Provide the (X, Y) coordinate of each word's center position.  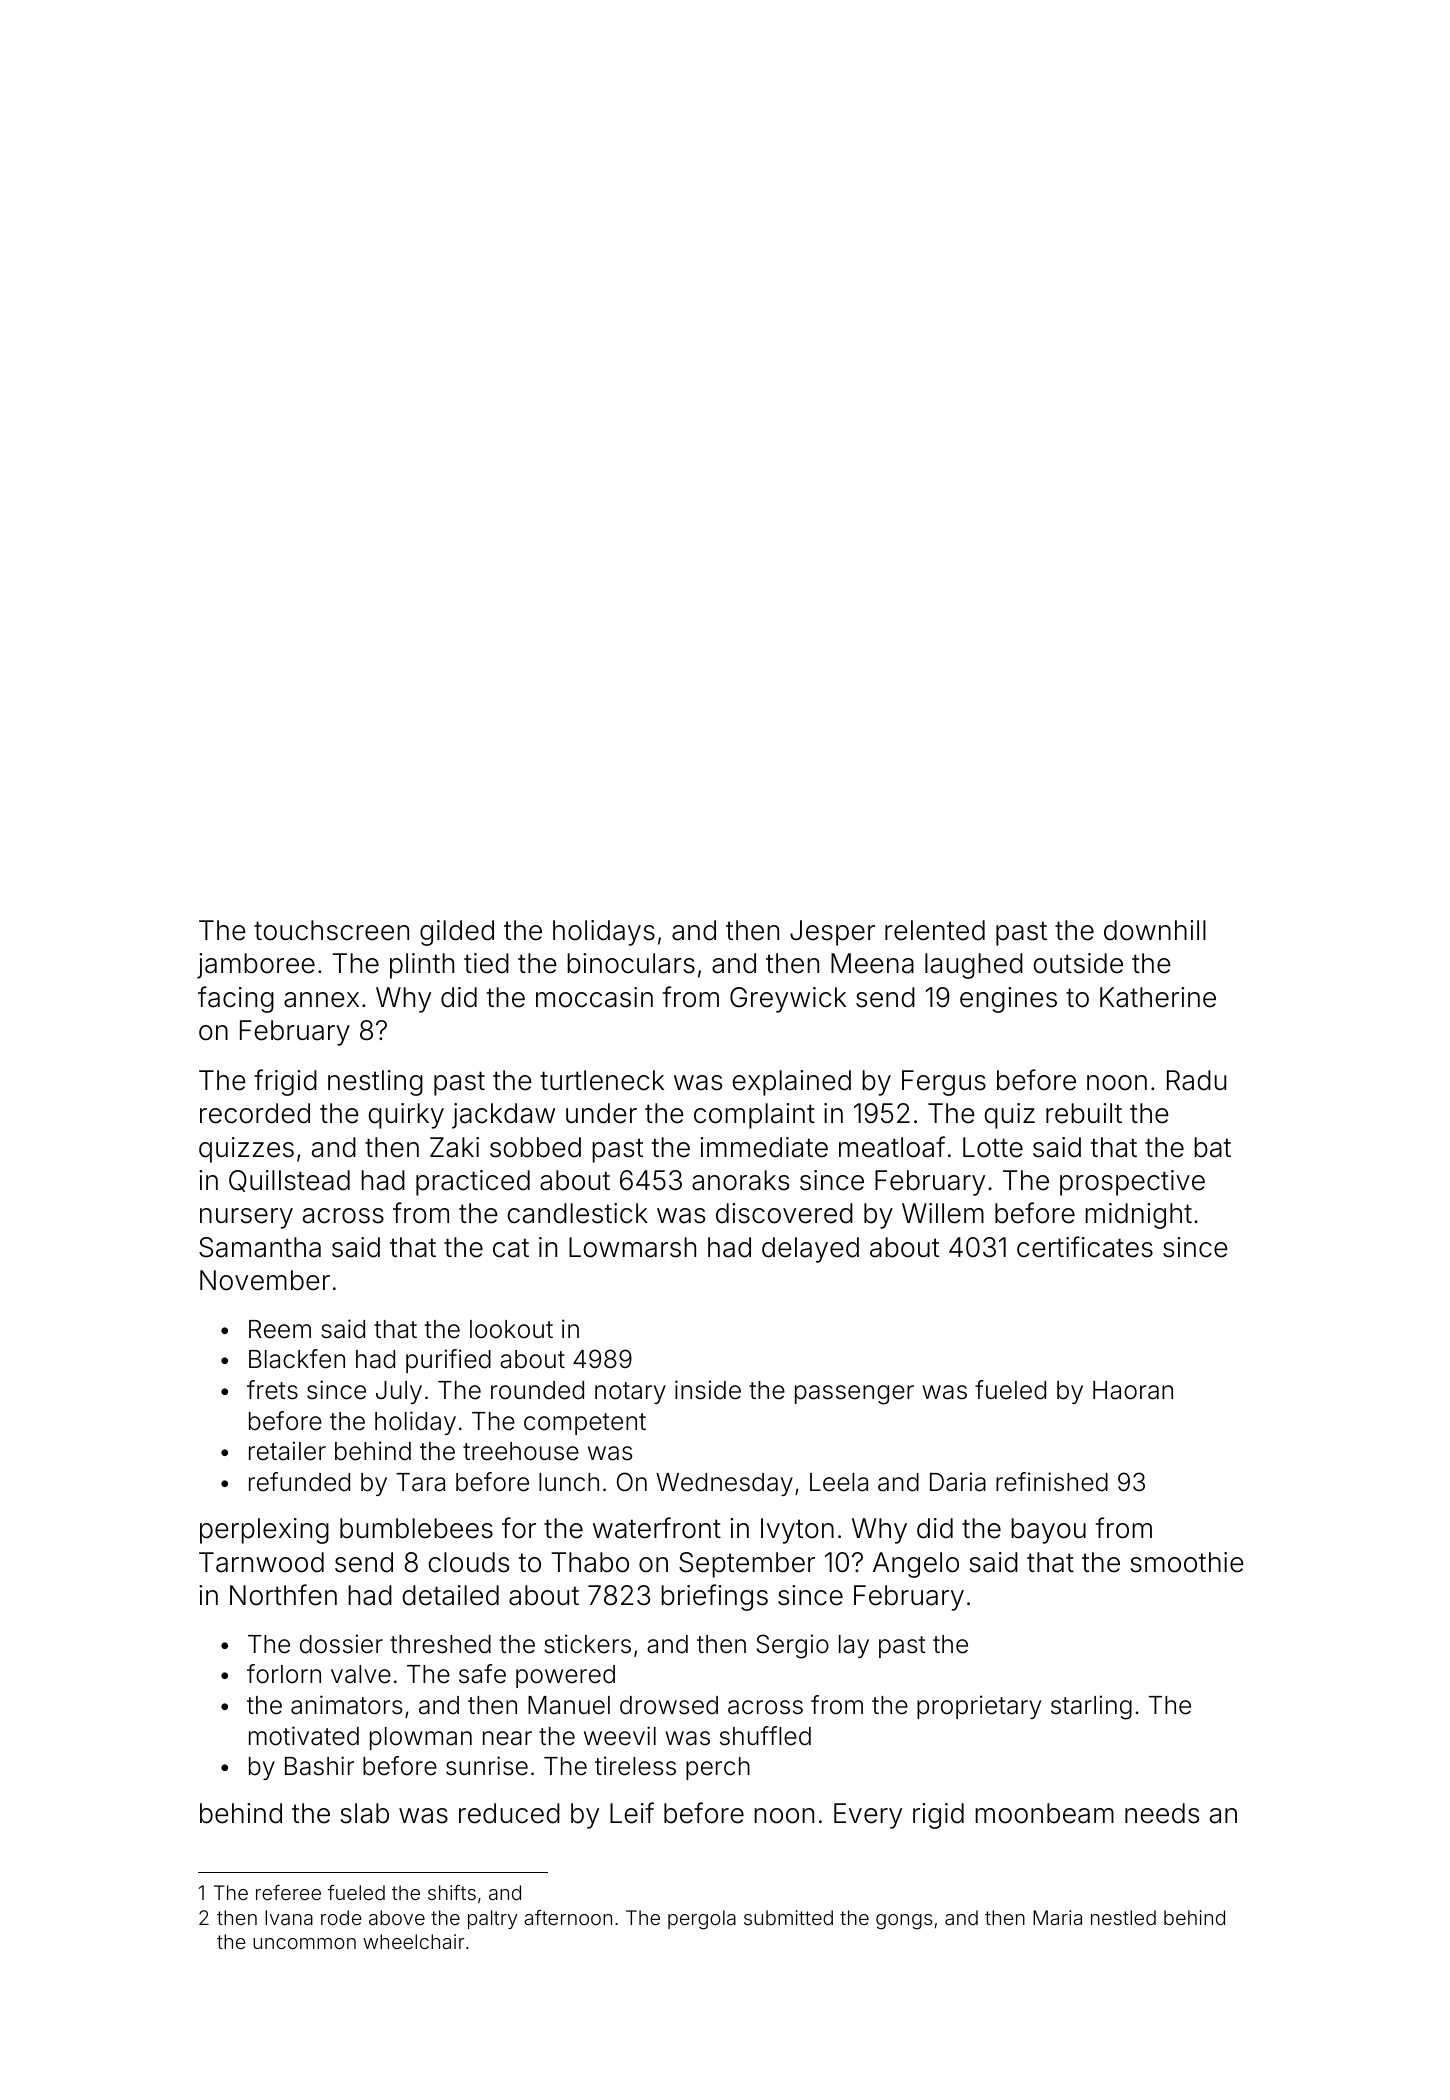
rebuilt (1084, 1113)
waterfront (657, 1528)
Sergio (793, 1646)
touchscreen (331, 930)
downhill (1155, 930)
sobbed (535, 1147)
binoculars (631, 963)
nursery (246, 1218)
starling (1091, 1707)
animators (346, 1705)
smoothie (1187, 1562)
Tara (420, 1482)
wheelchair (413, 1941)
